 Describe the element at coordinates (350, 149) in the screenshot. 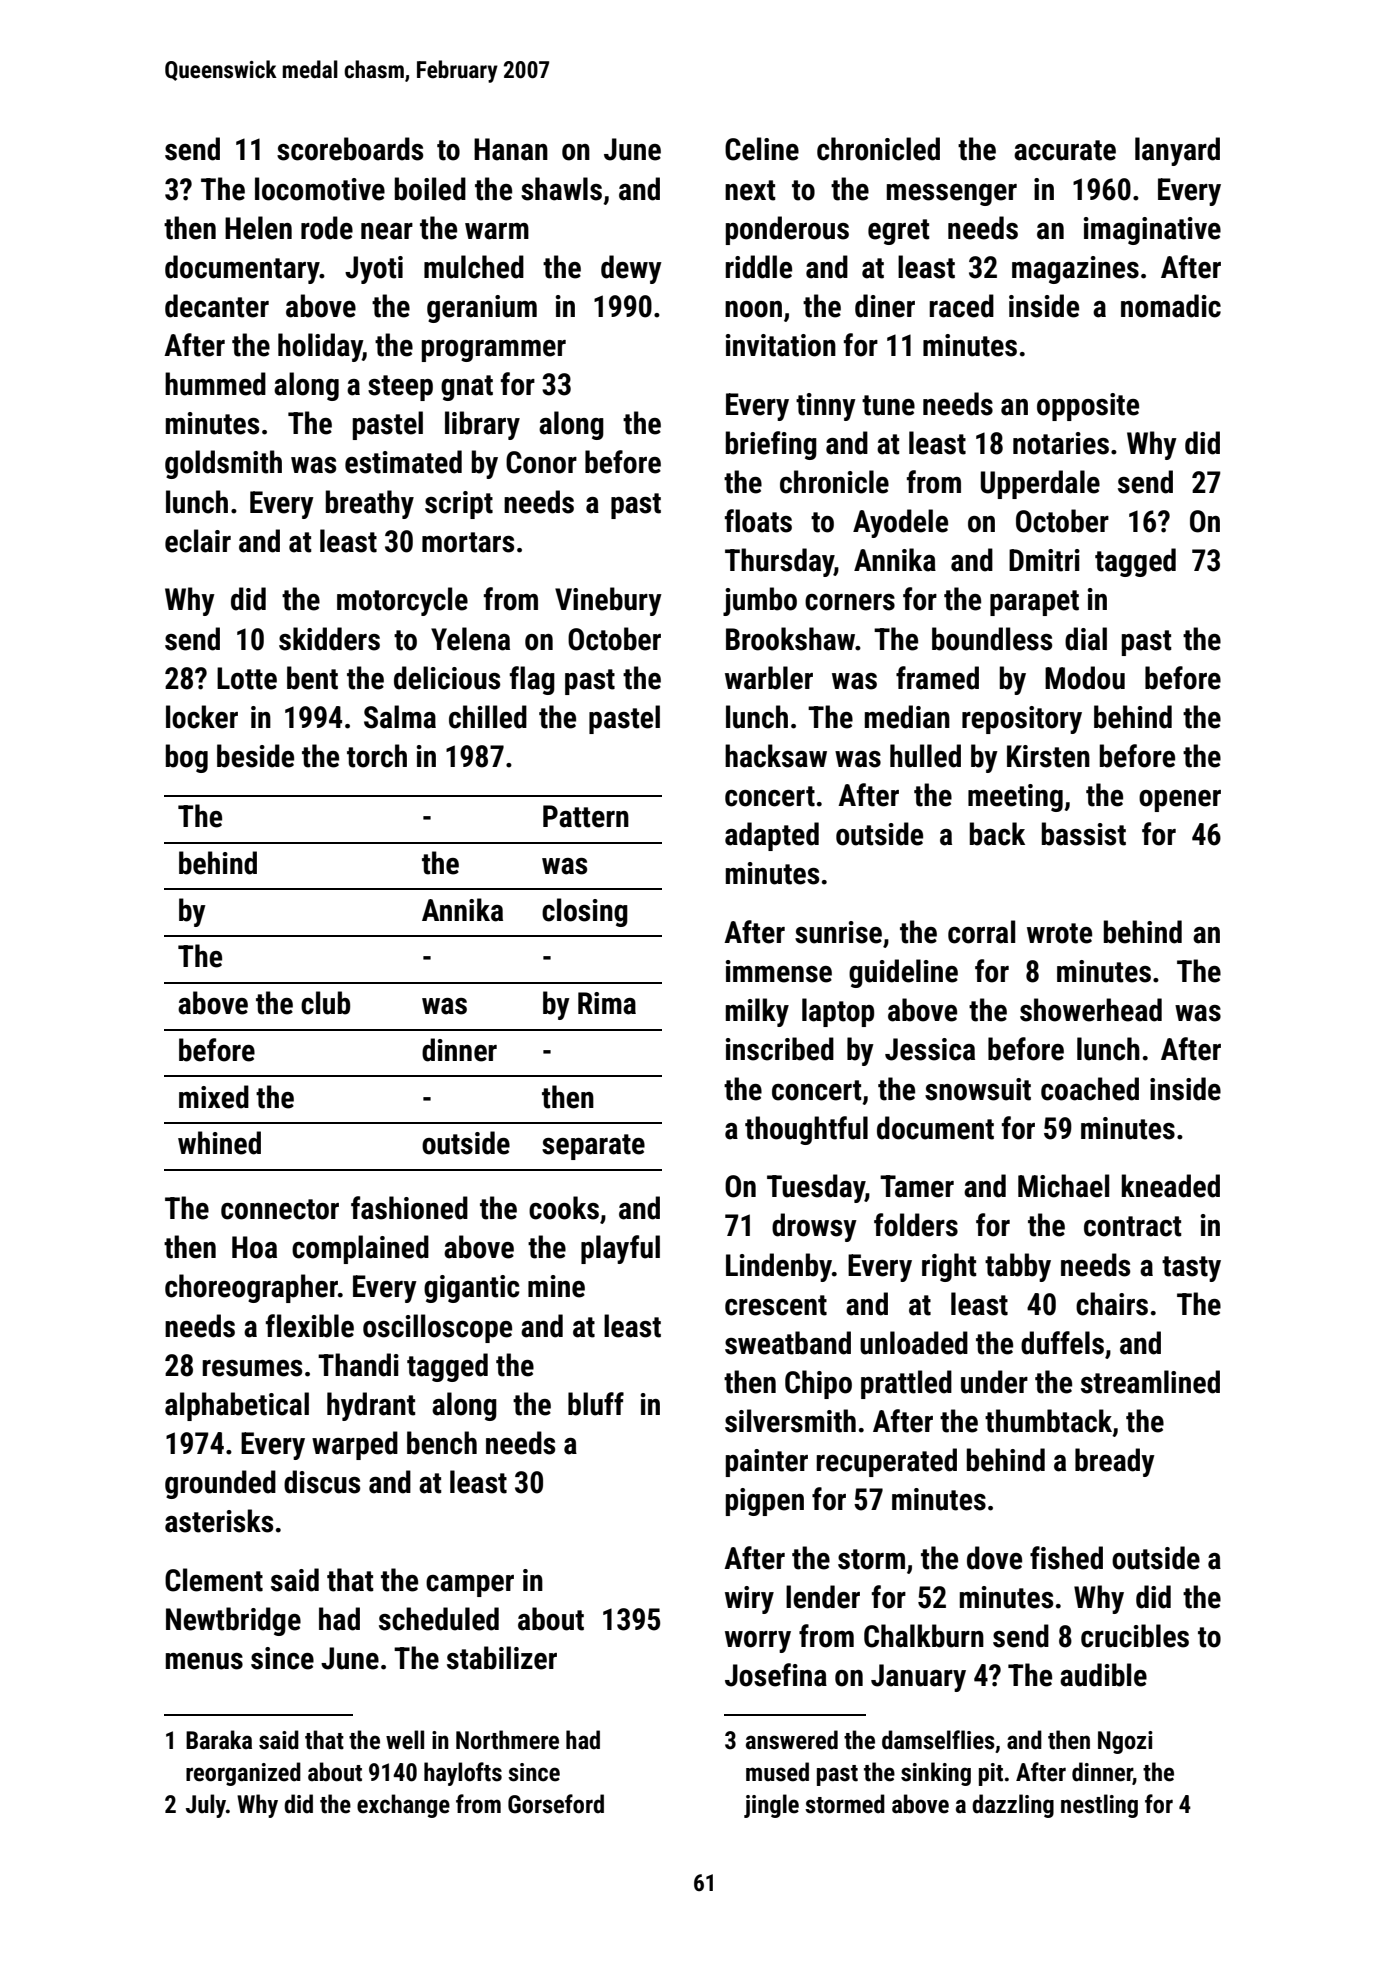

I see `scoreboards` at that location.
